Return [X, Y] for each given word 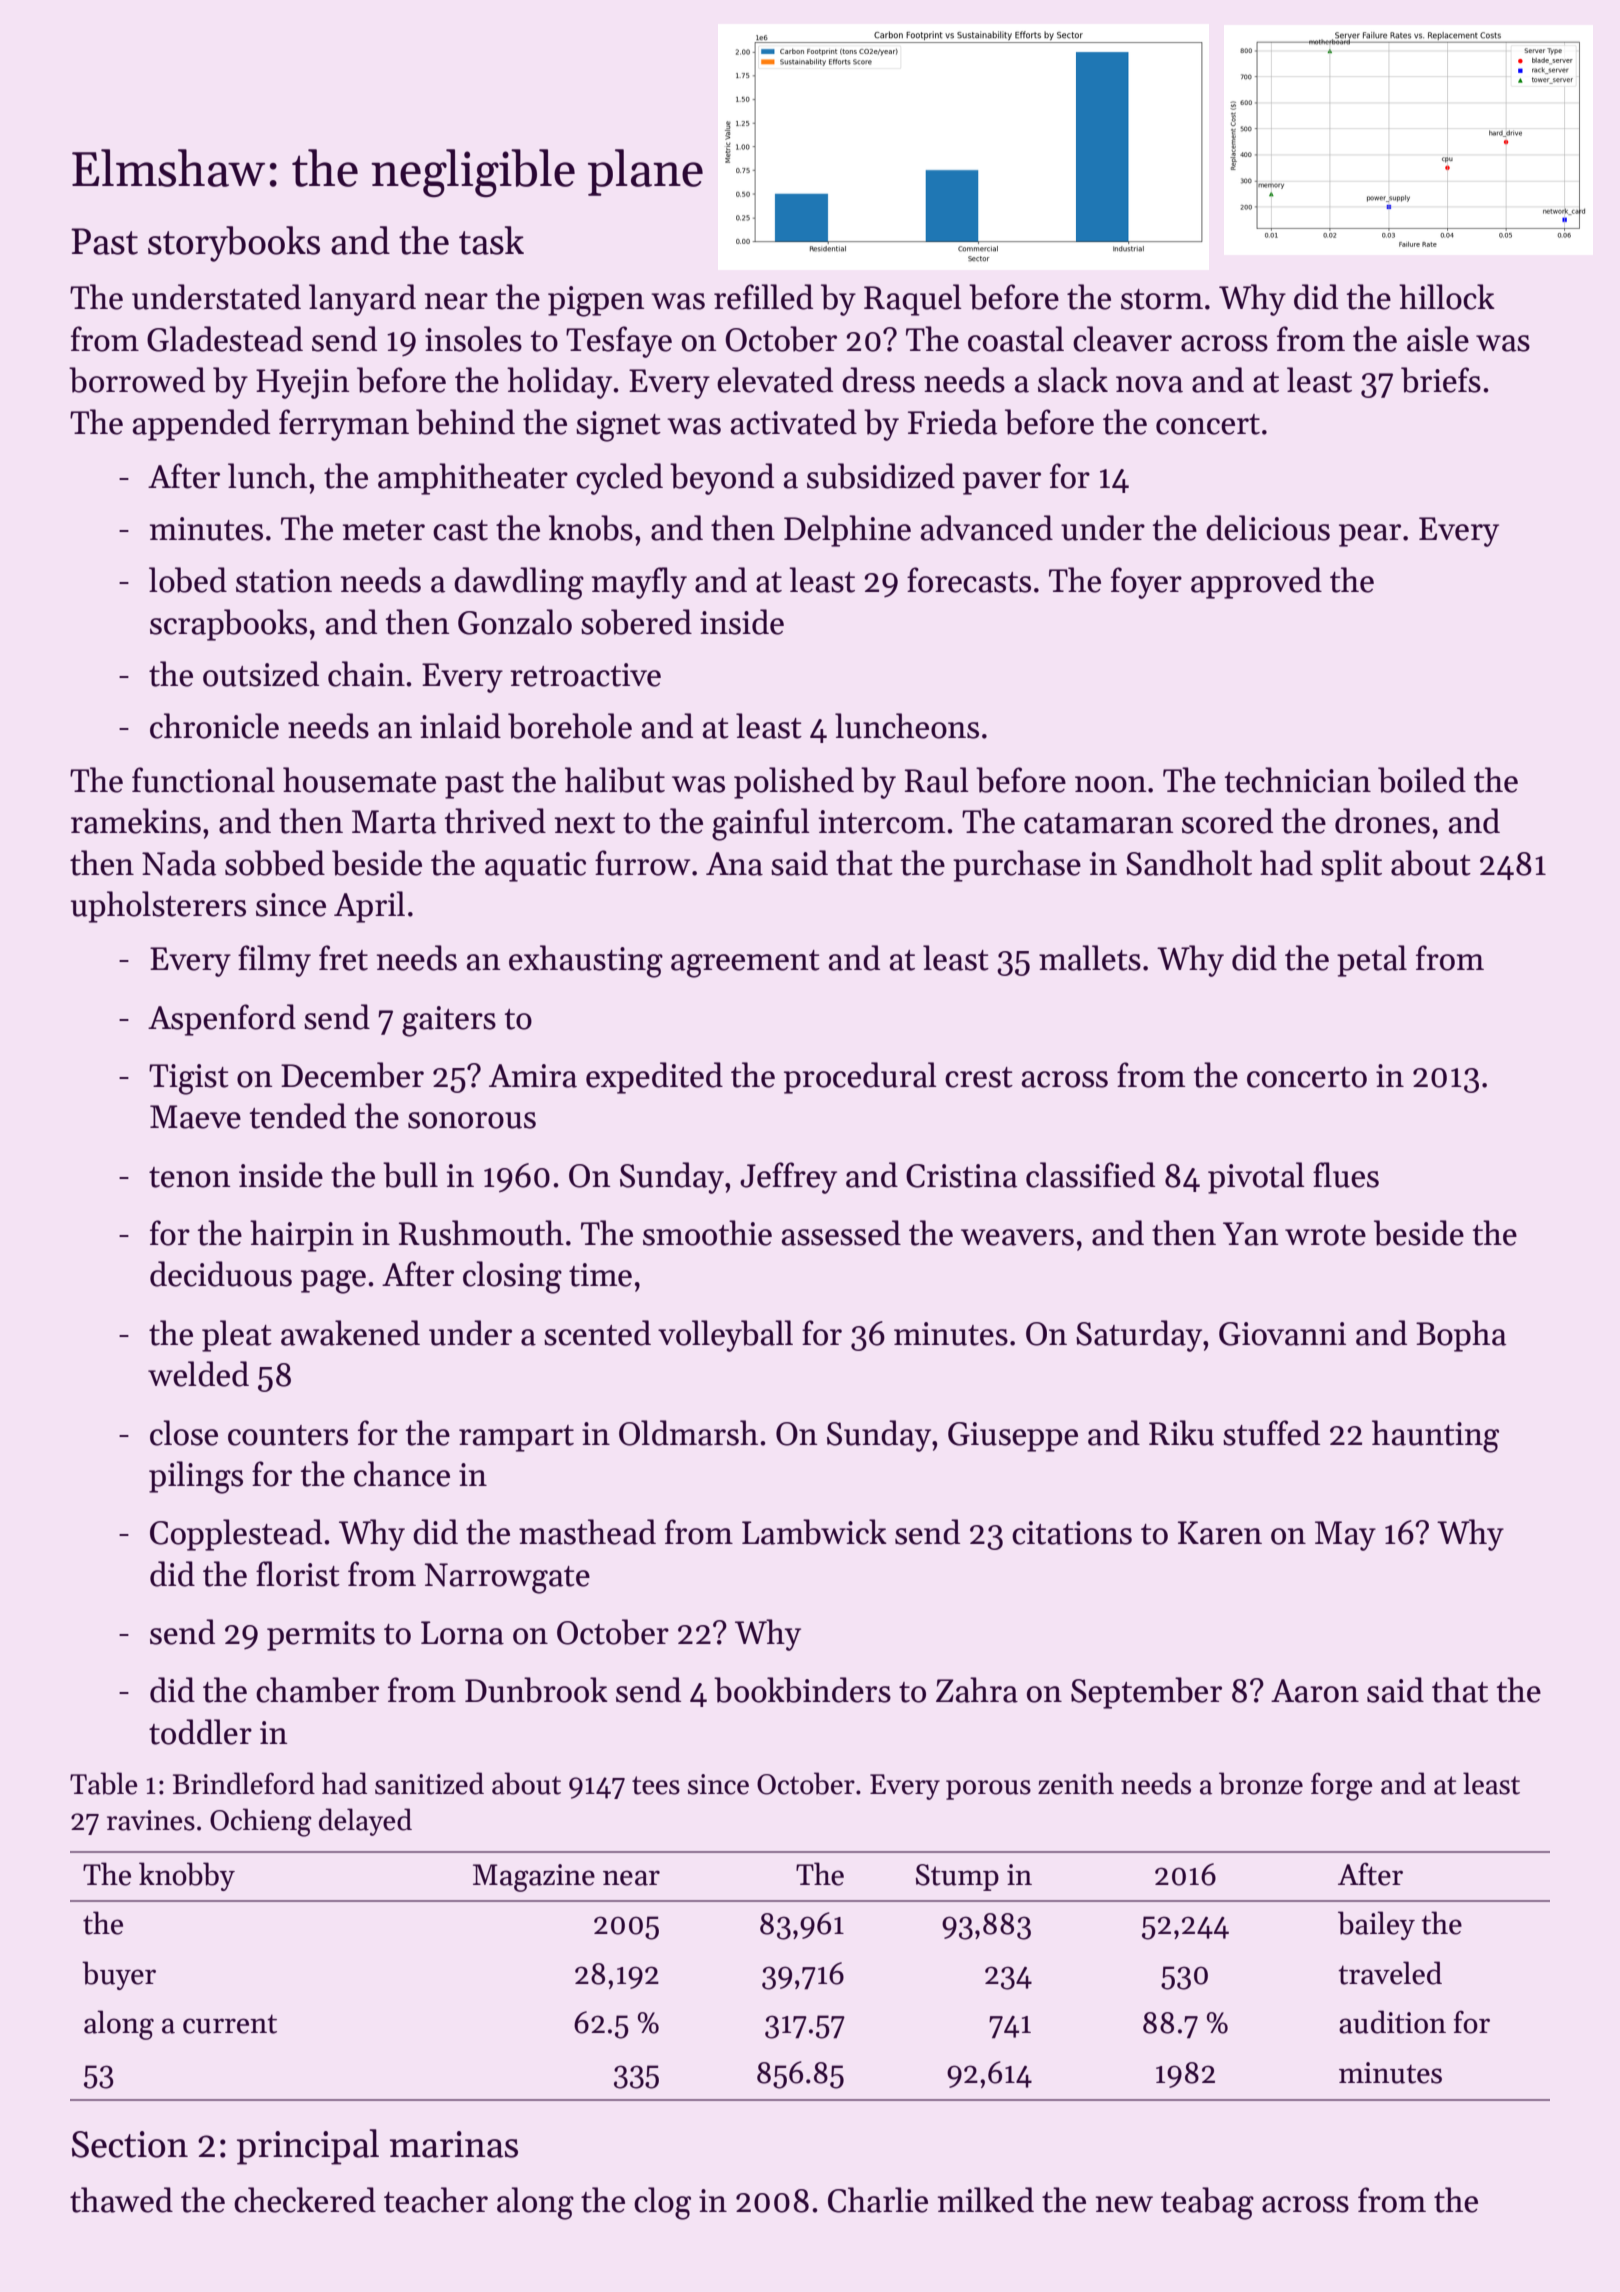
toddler [200, 1732]
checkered [305, 2200]
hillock [1447, 297]
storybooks [234, 244]
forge [1342, 1786]
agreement [745, 964]
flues [1346, 1175]
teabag [1207, 2203]
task [491, 240]
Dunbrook [536, 1690]
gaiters [449, 1021]
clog [662, 2203]
